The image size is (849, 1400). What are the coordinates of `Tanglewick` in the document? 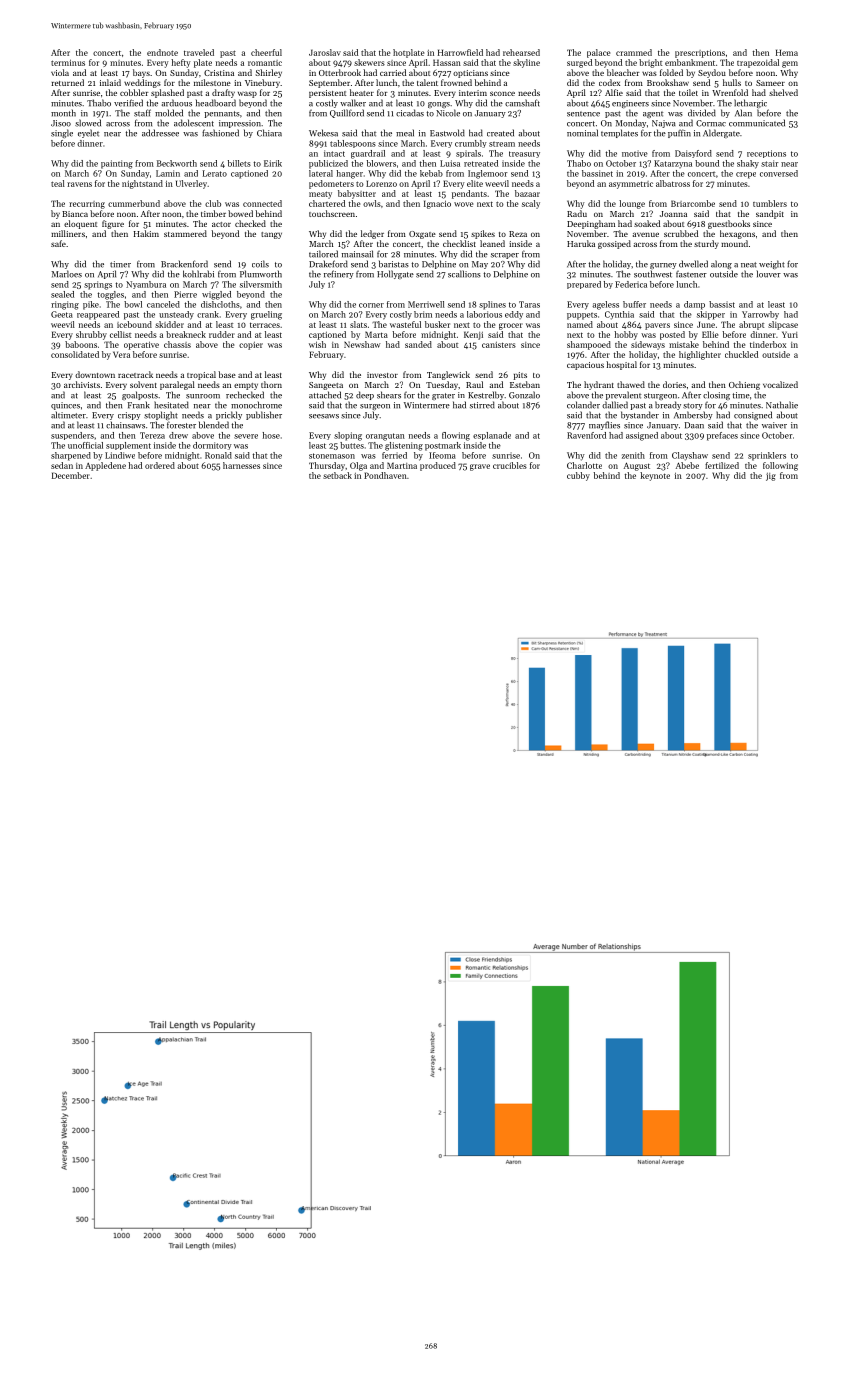 It's located at (448, 375).
